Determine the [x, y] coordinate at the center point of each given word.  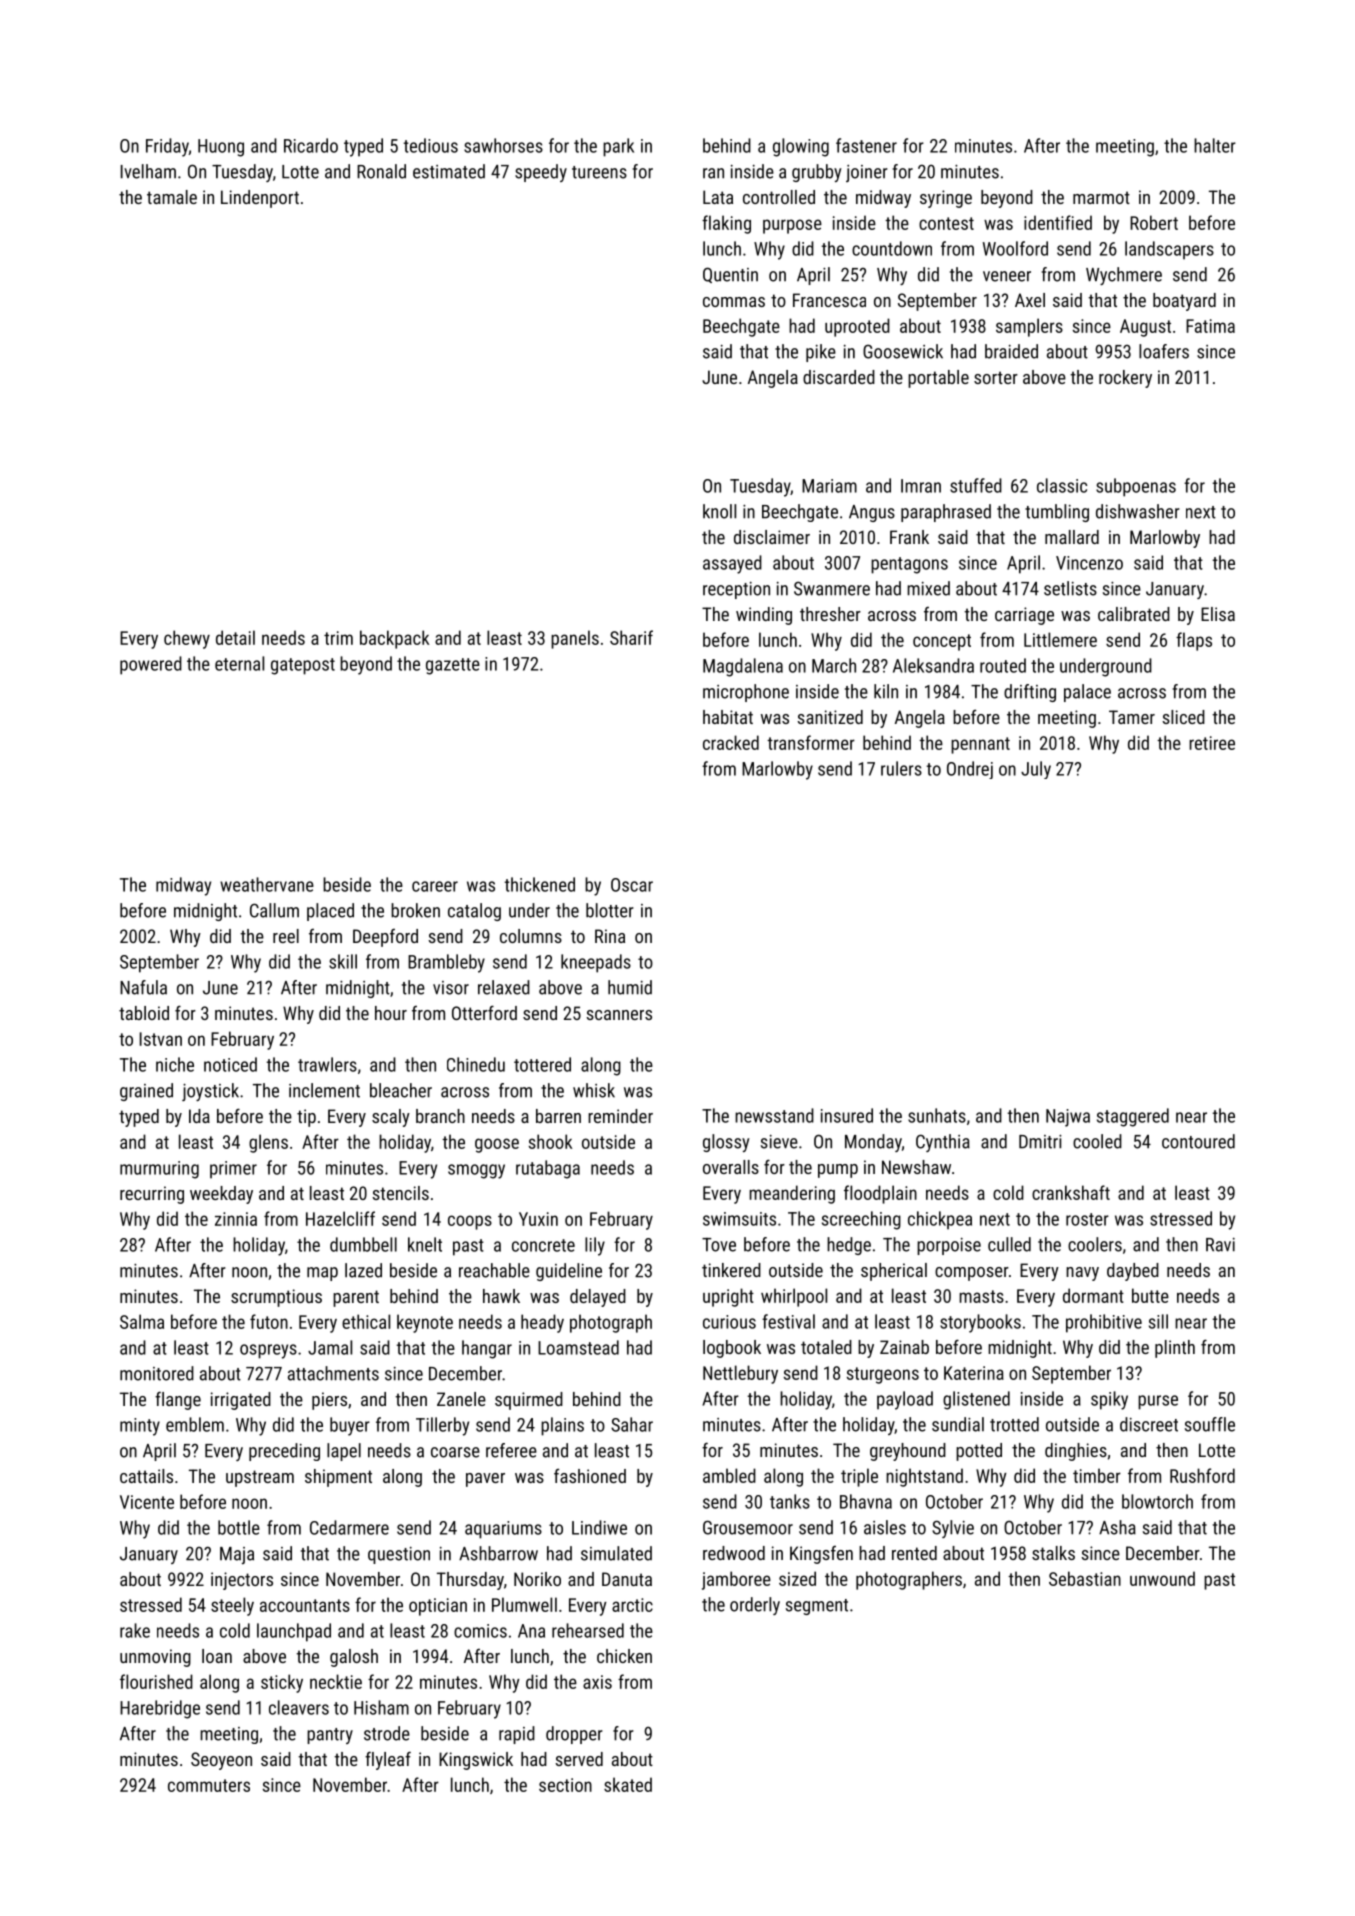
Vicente [147, 1502]
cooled [1097, 1141]
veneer [1007, 276]
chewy [187, 639]
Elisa [1218, 614]
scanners [619, 1015]
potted [979, 1452]
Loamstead [578, 1347]
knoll [719, 511]
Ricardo [311, 145]
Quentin [730, 275]
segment [817, 1607]
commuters [209, 1785]
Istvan [161, 1039]
